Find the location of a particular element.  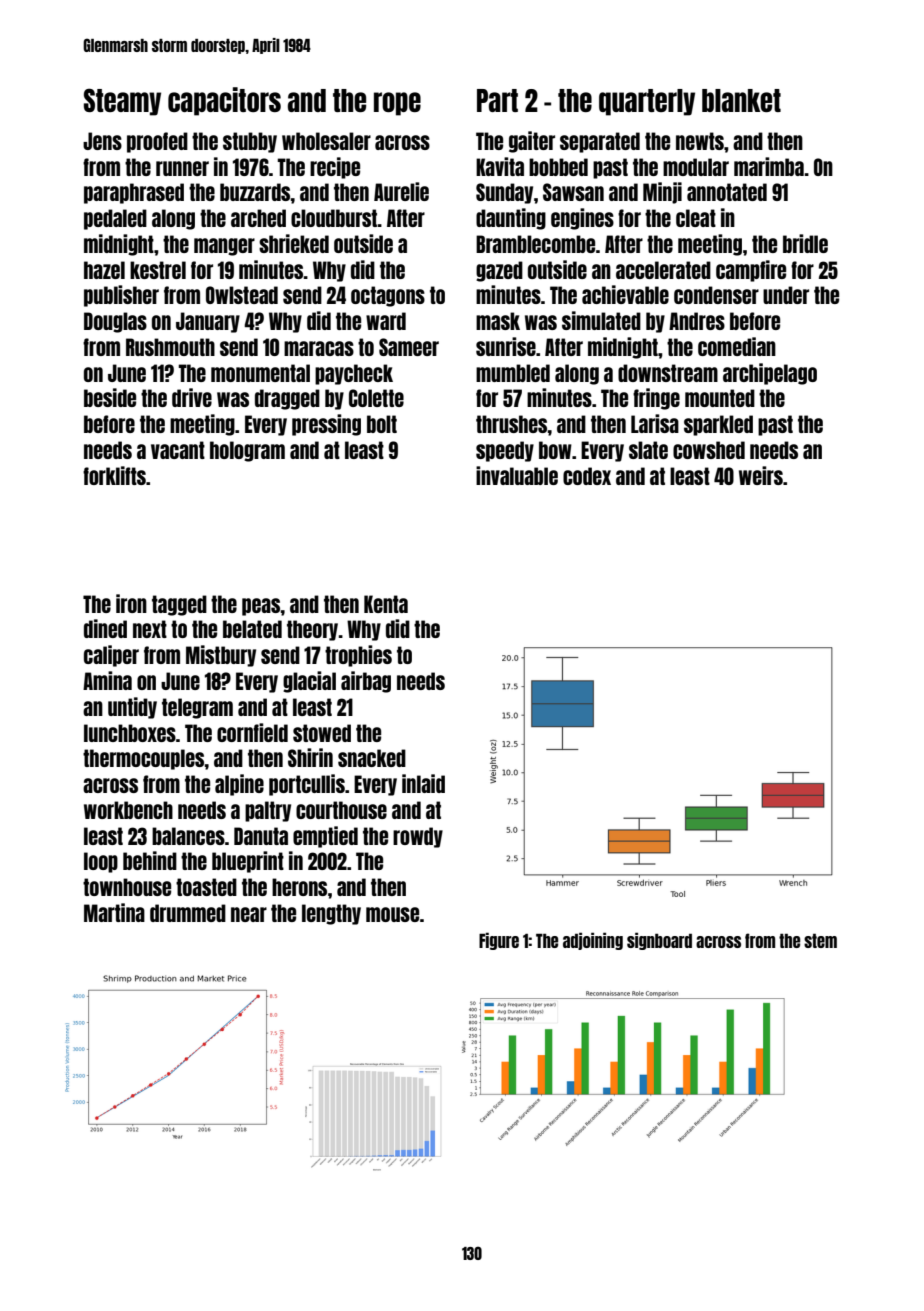

marimba is located at coordinates (769, 166).
